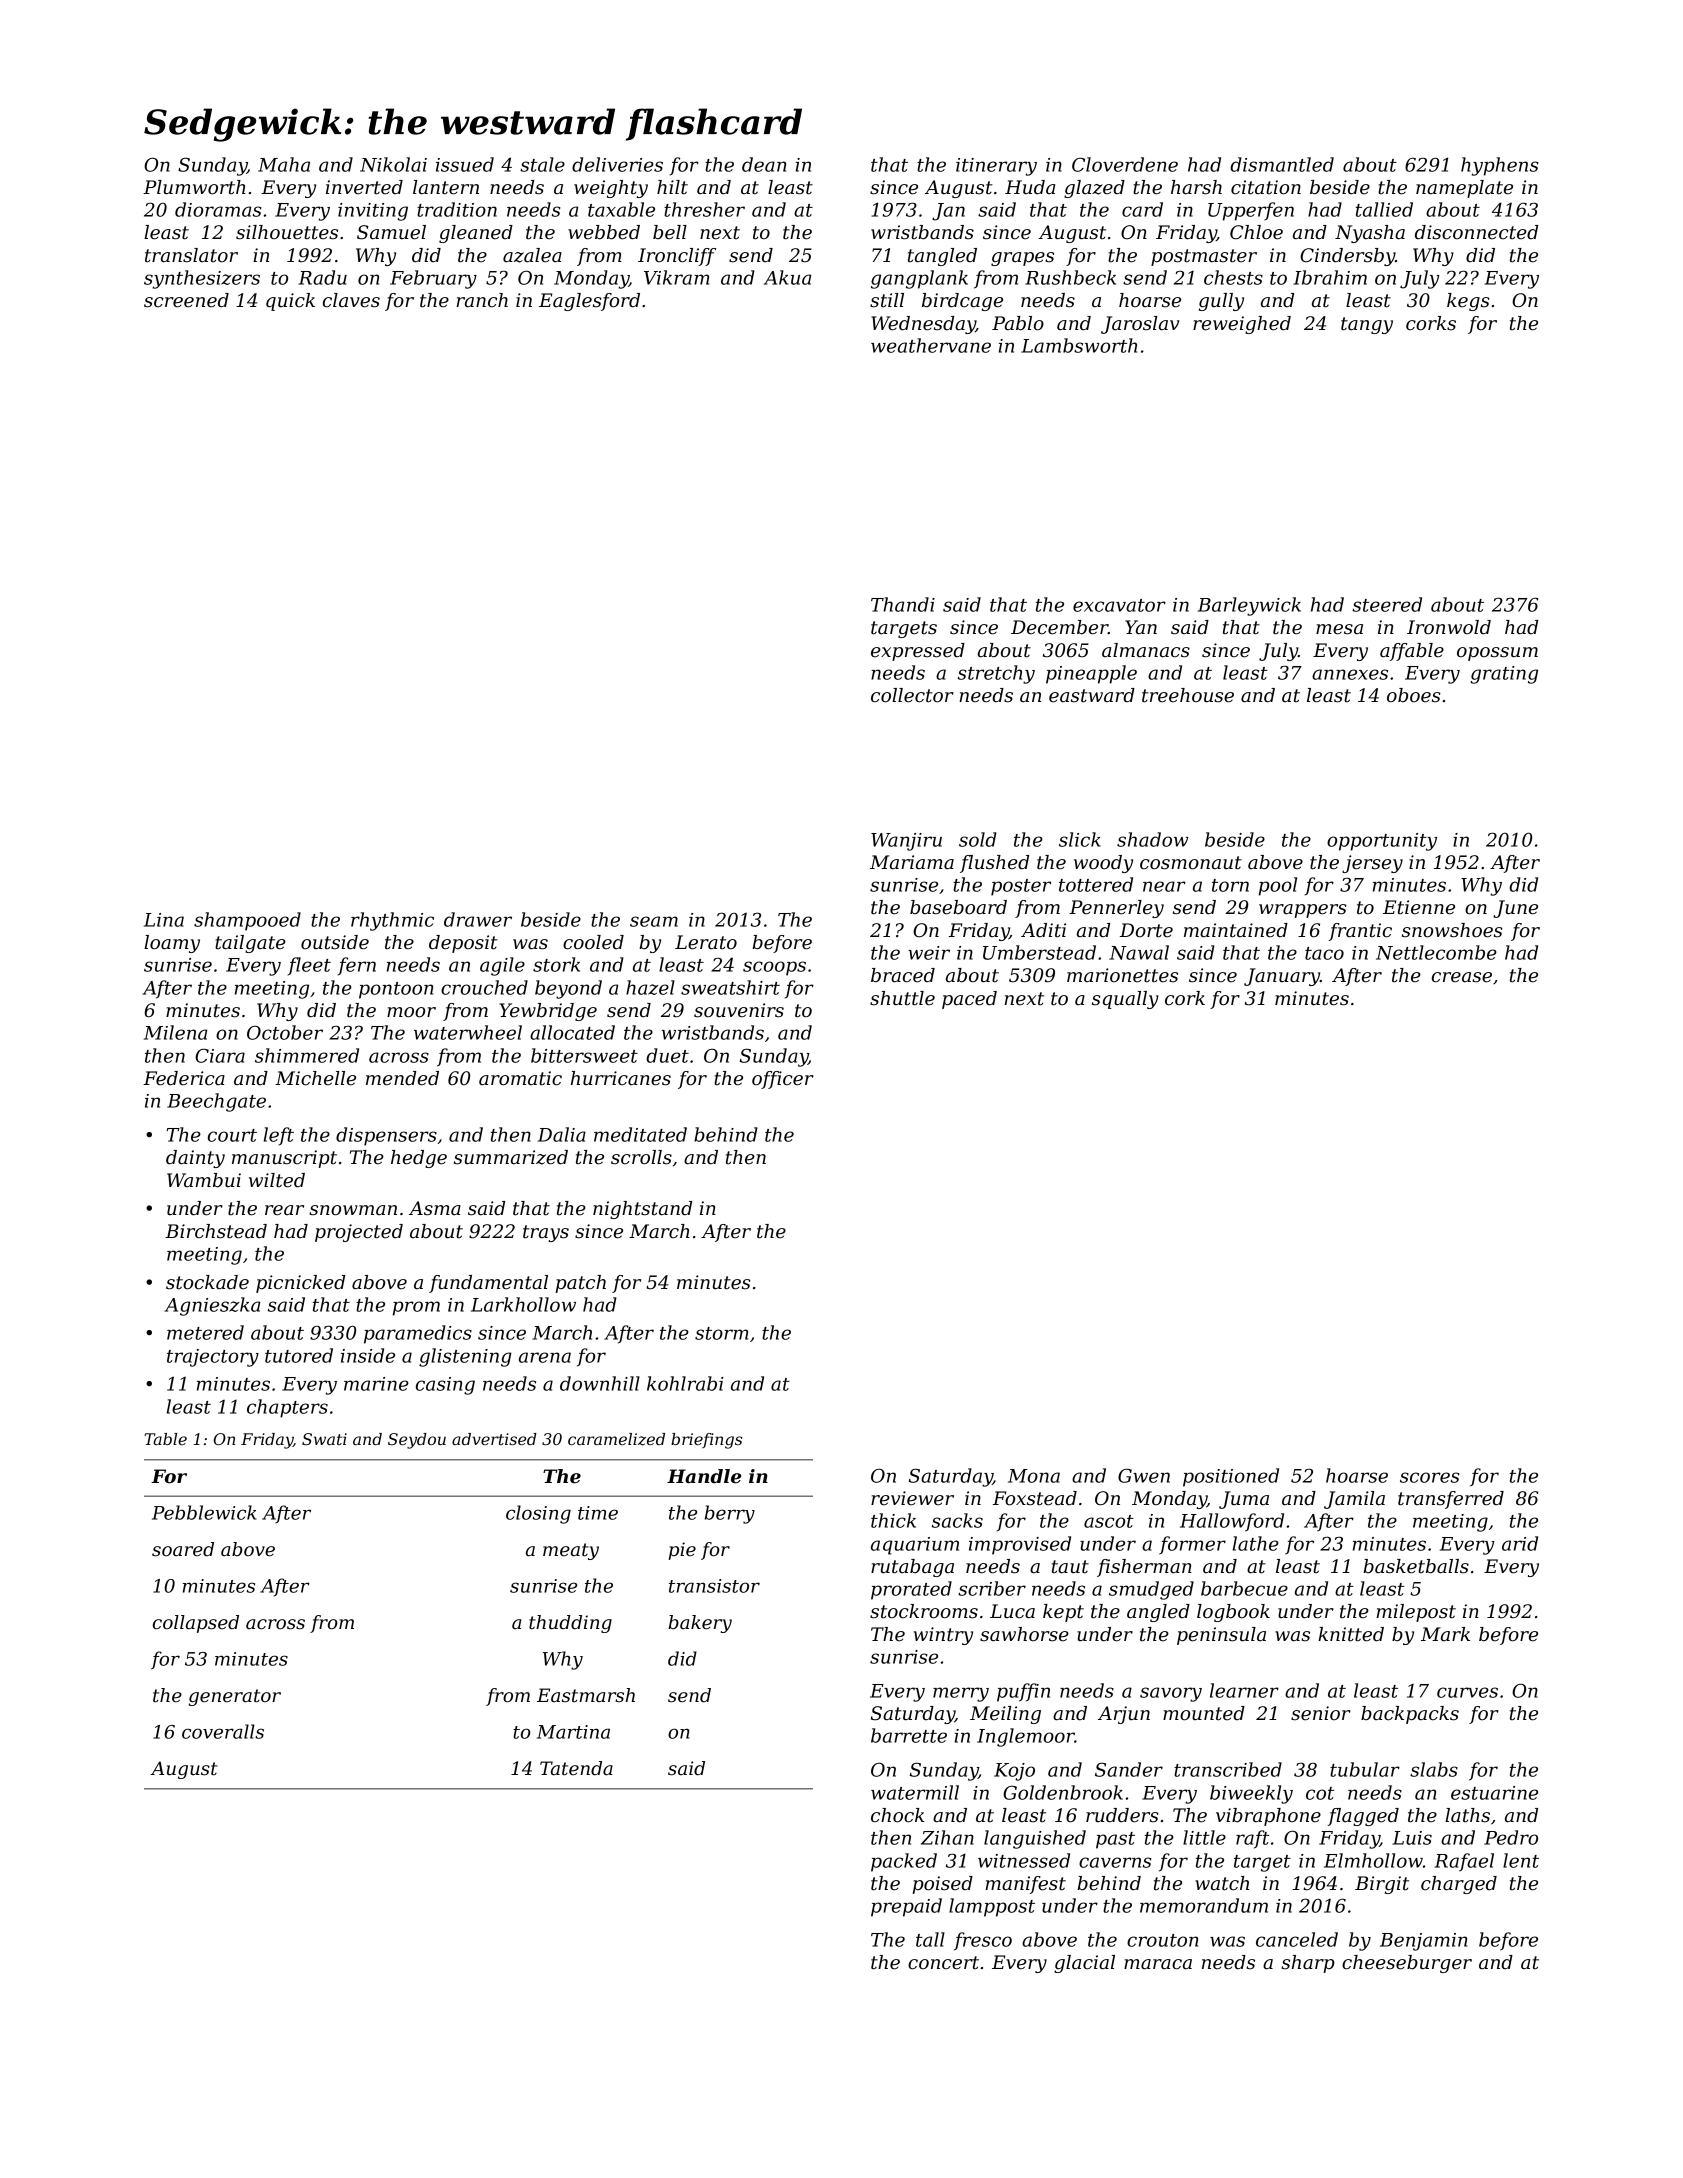 Image resolution: width=1683 pixels, height=2178 pixels. What do you see at coordinates (300, 1284) in the screenshot?
I see `picnicked` at bounding box center [300, 1284].
